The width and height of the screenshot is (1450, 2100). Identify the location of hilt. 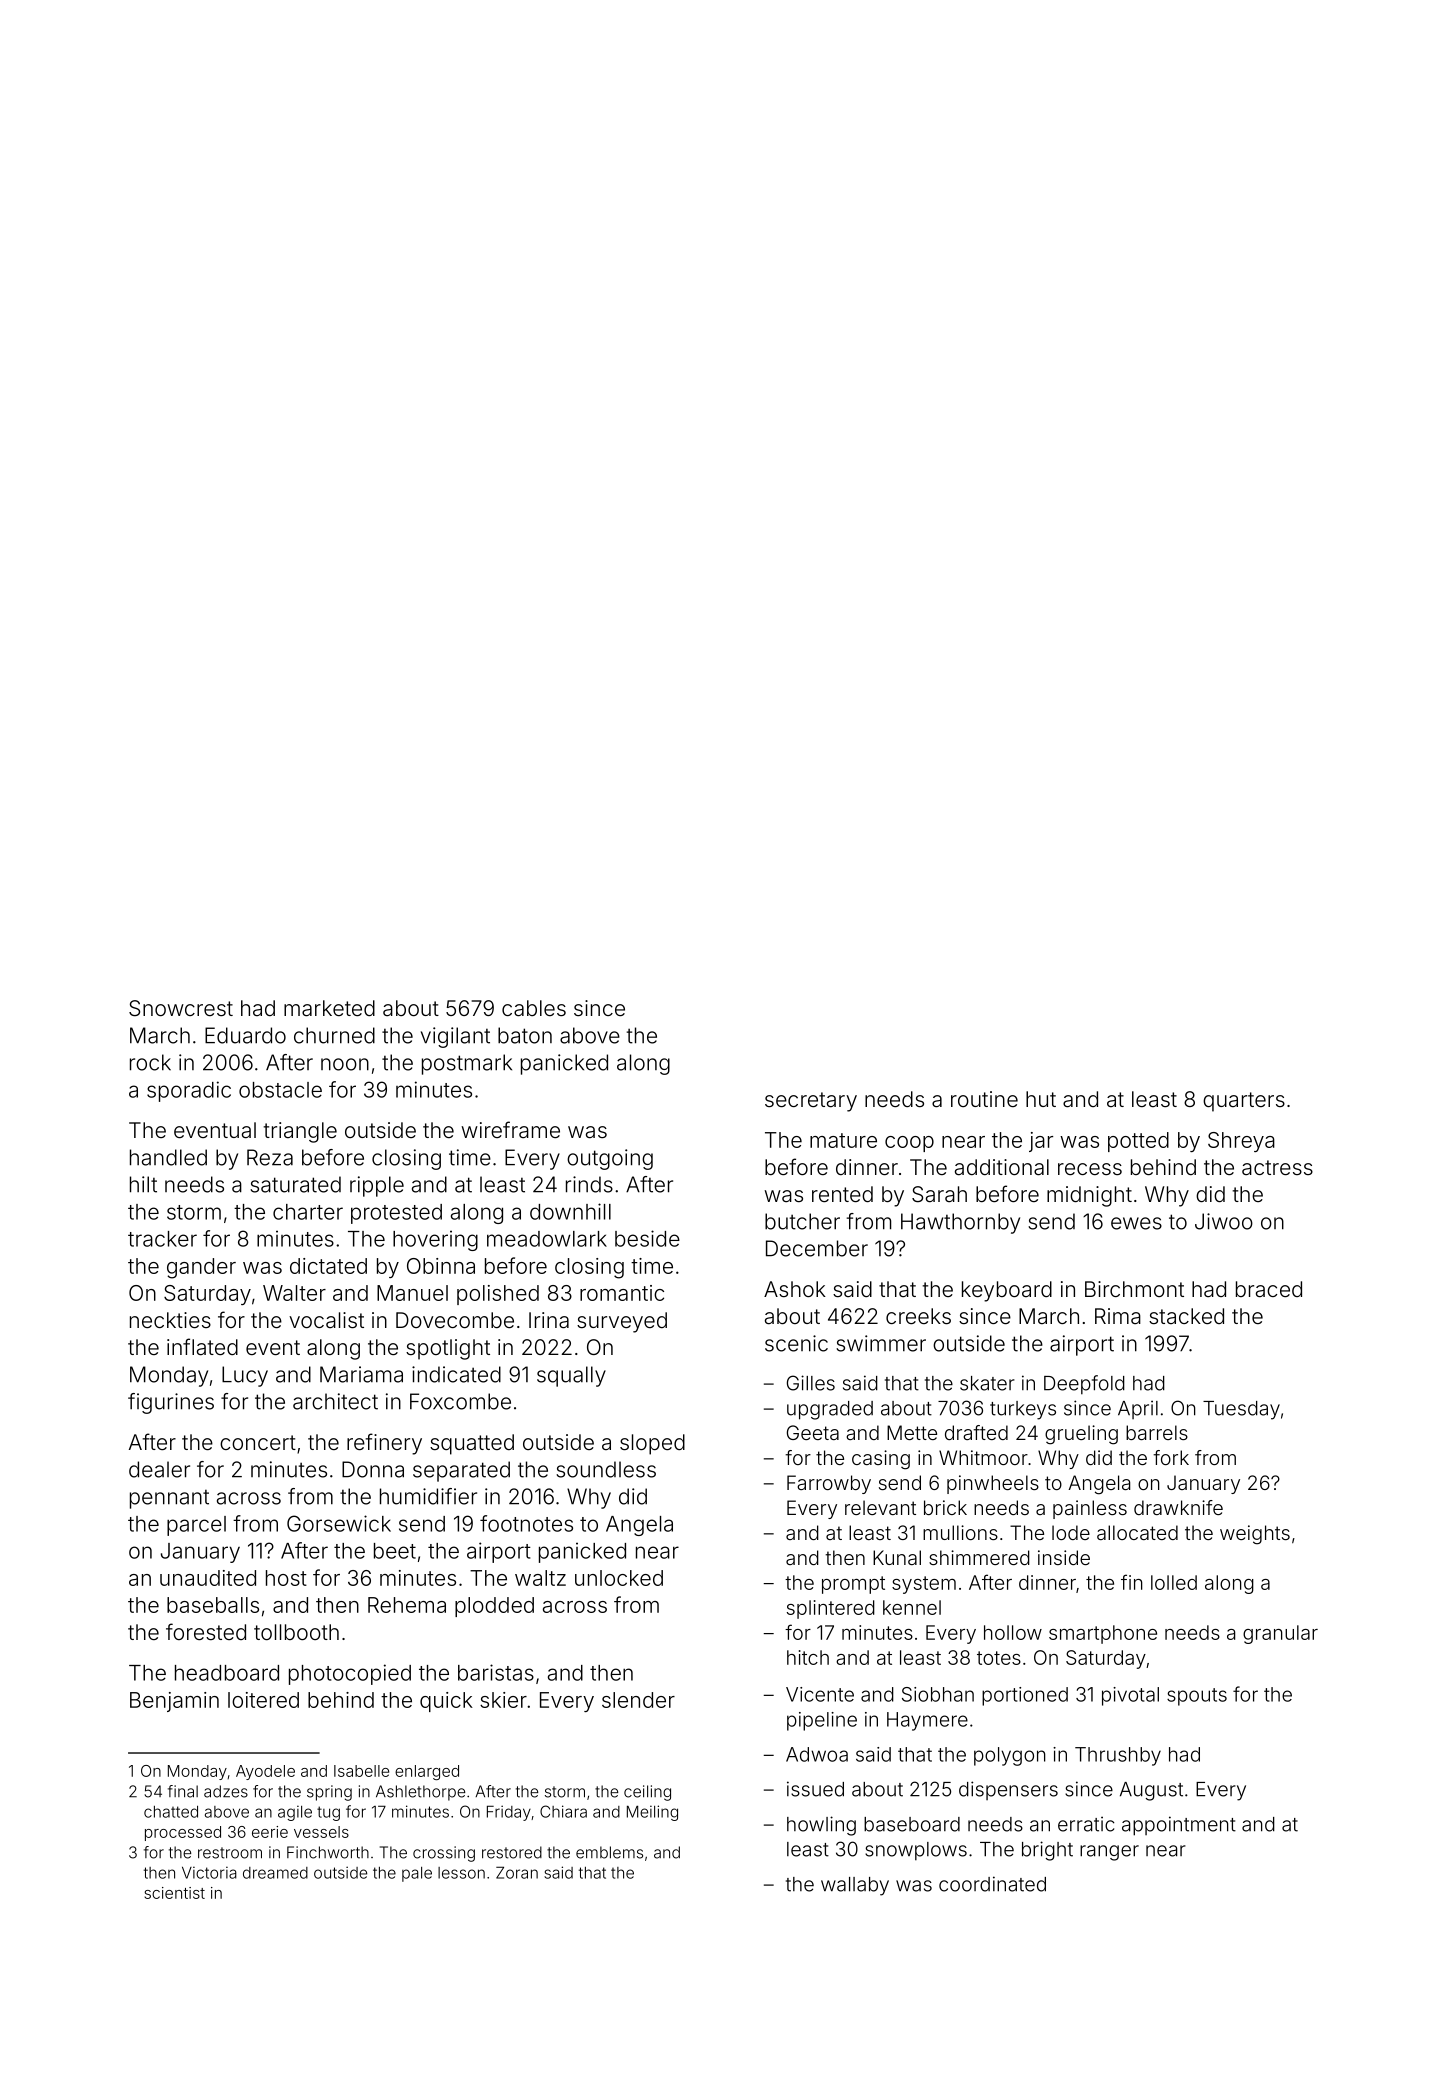
(143, 1184).
